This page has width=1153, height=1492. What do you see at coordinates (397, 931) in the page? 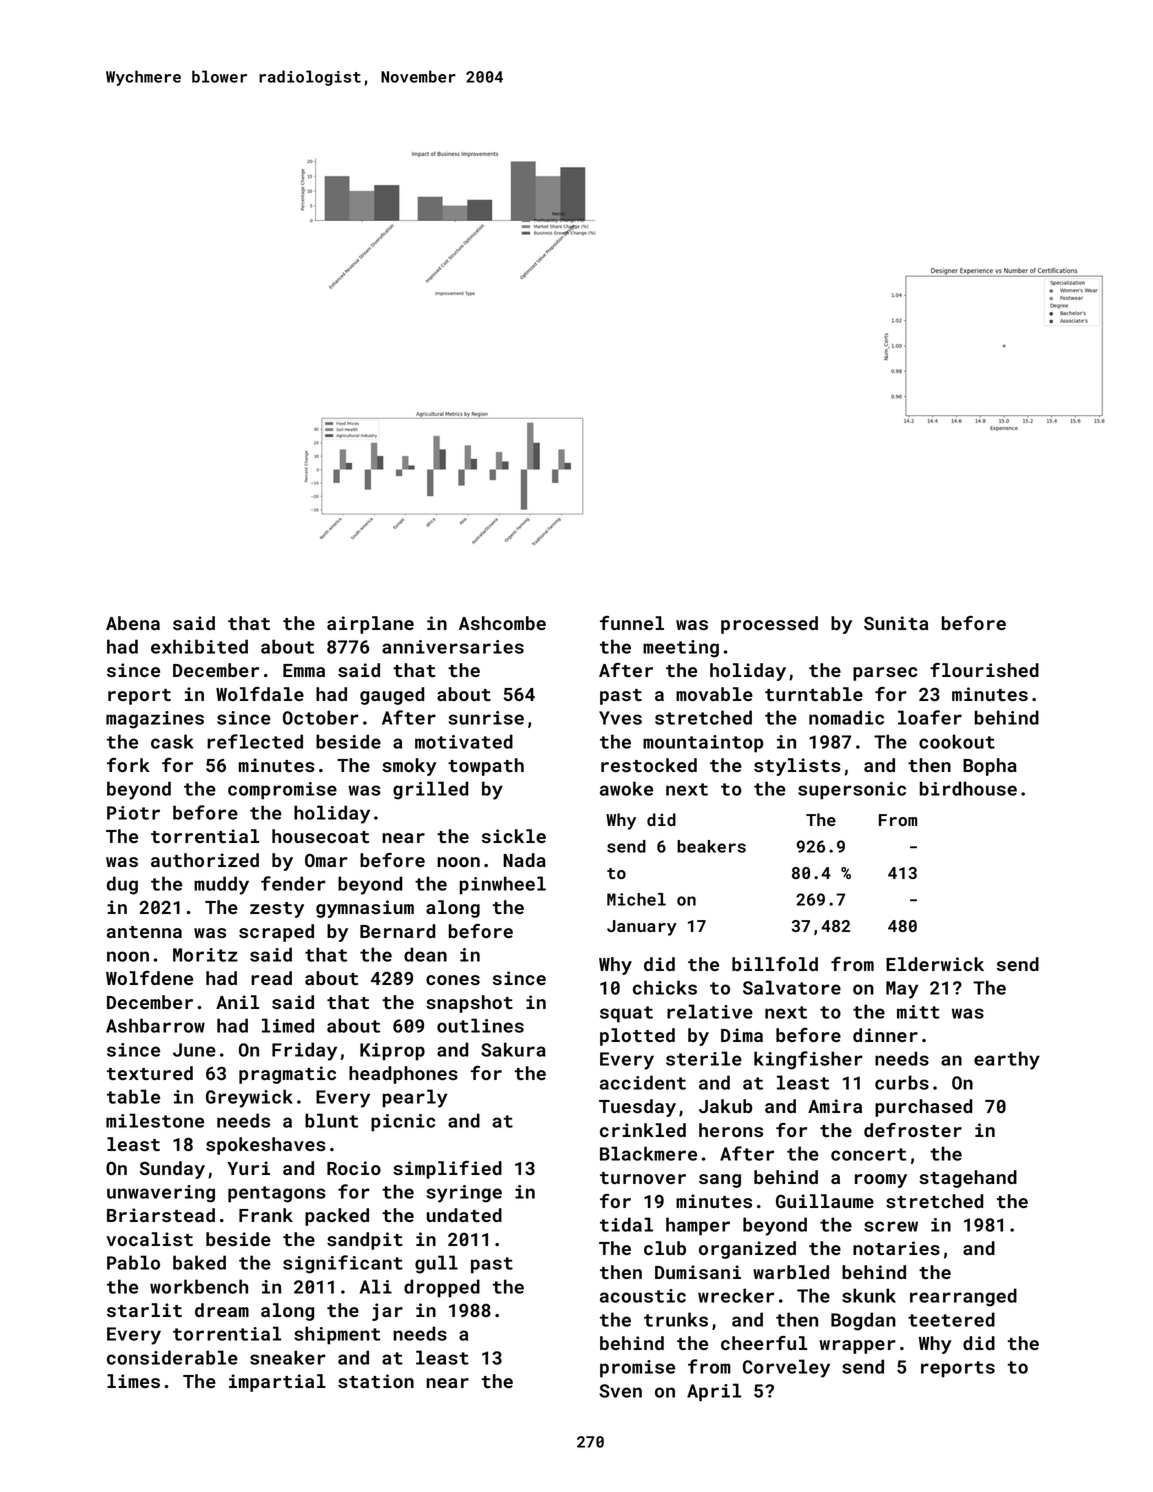
I see `Bernard` at bounding box center [397, 931].
